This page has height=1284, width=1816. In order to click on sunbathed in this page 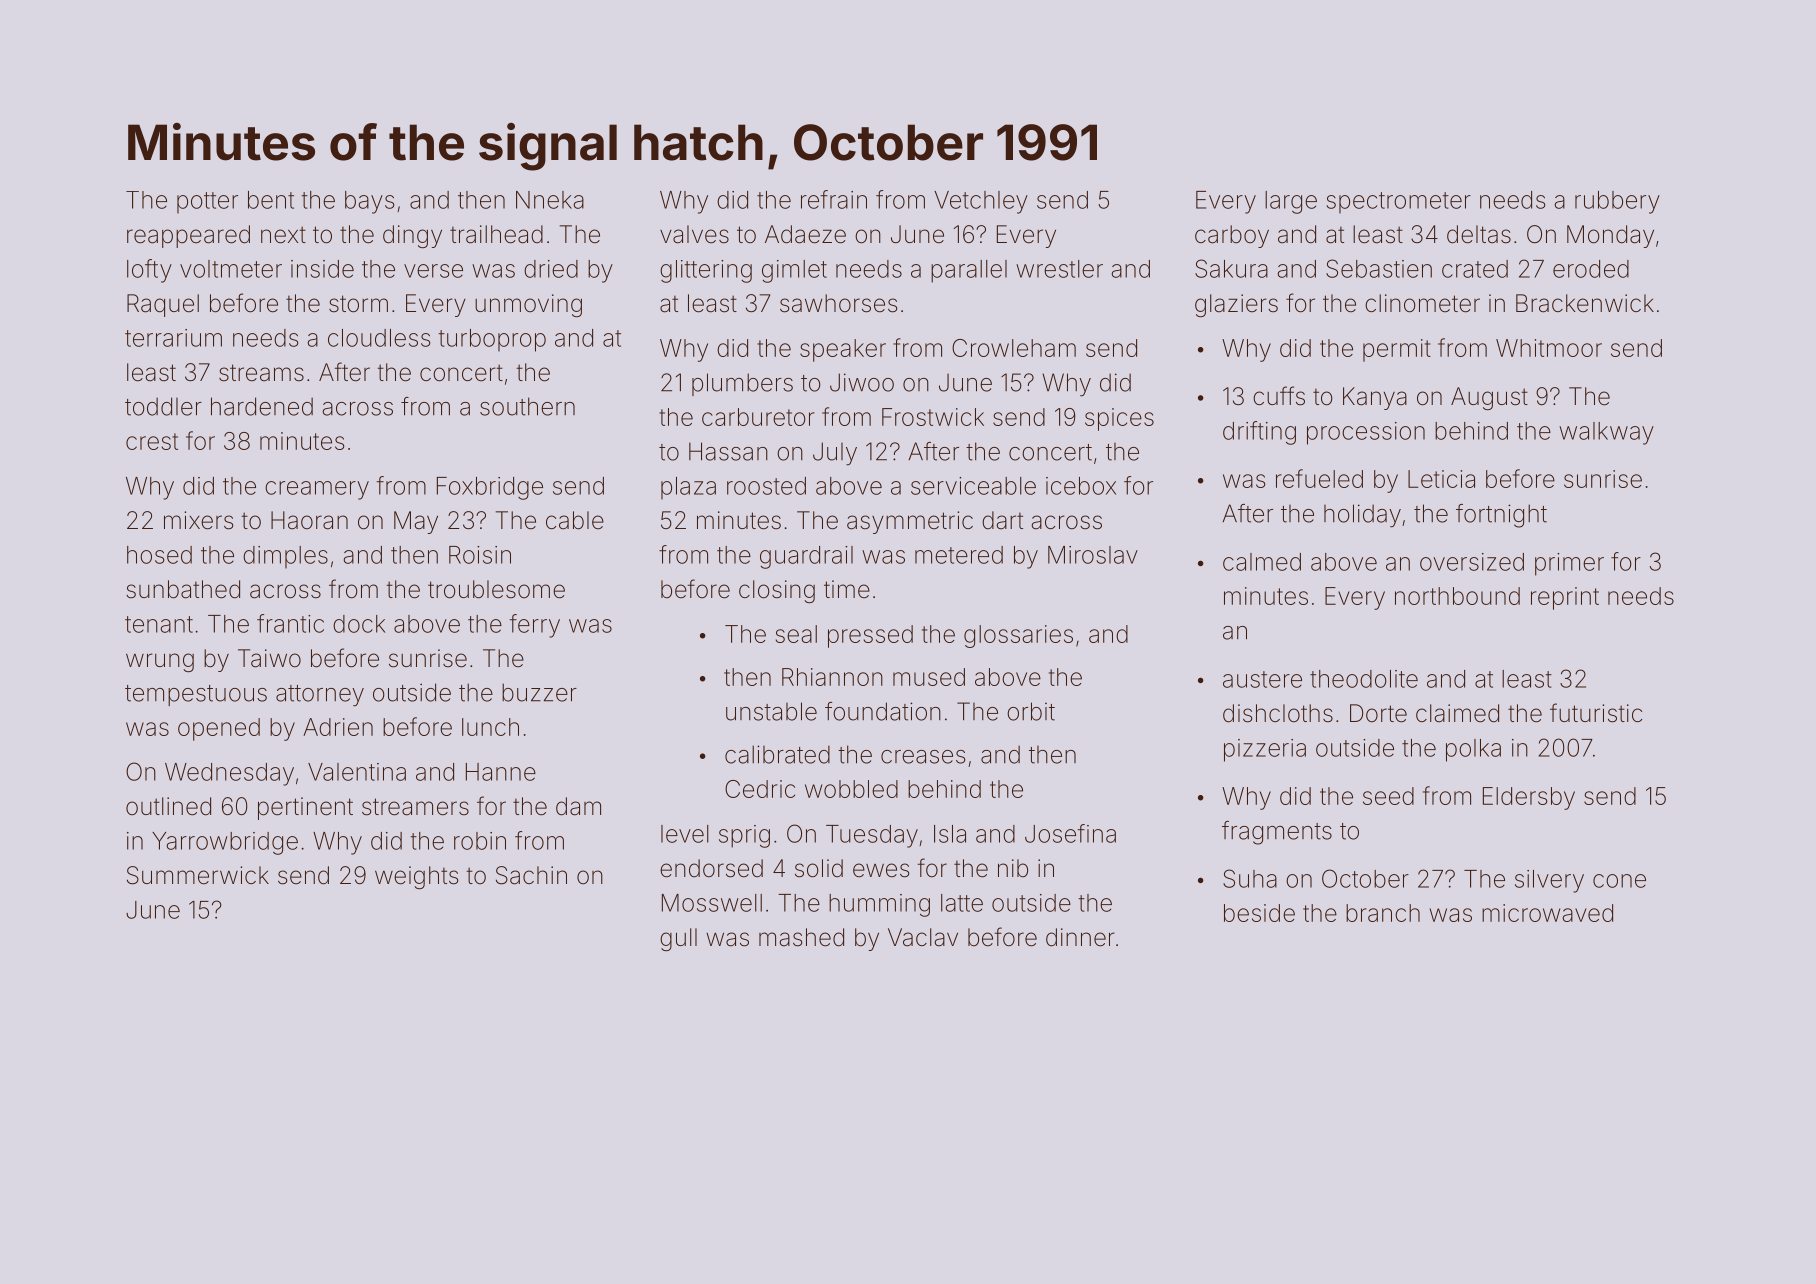, I will do `click(183, 589)`.
